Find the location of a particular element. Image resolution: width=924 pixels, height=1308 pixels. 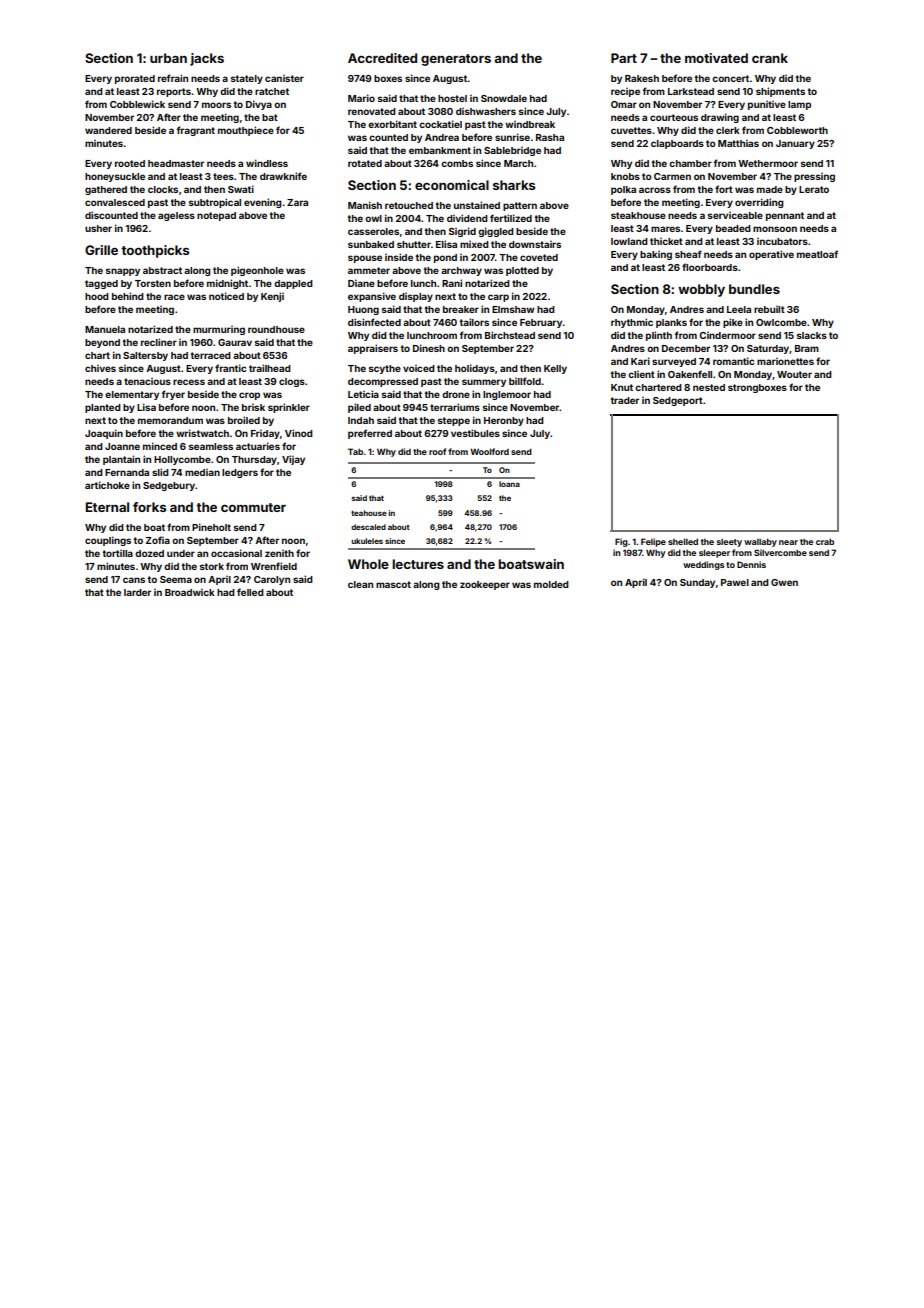

Sedgeport is located at coordinates (678, 401).
